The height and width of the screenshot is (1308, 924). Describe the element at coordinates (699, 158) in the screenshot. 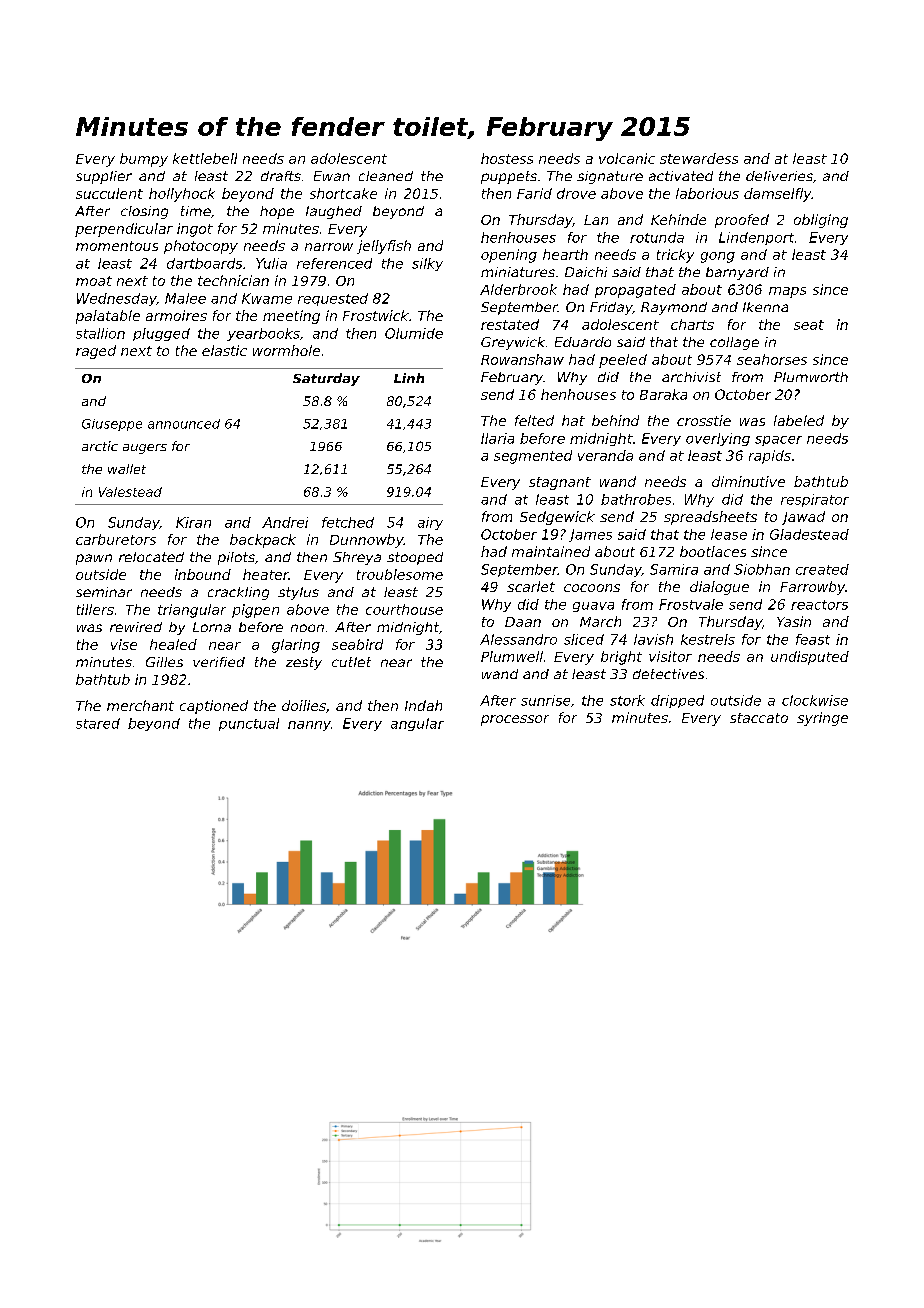

I see `stewardess` at that location.
